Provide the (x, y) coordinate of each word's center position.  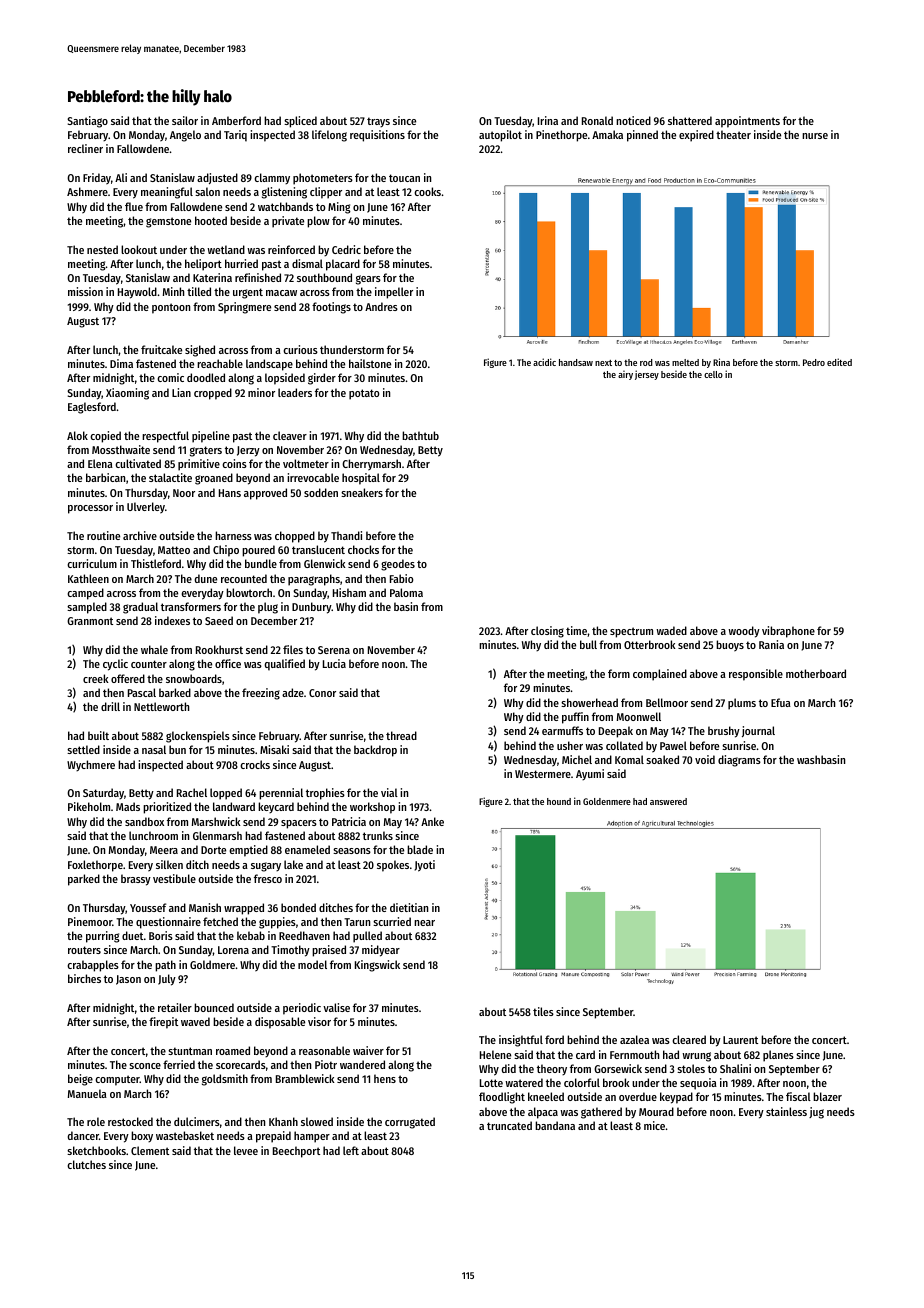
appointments (747, 122)
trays (378, 122)
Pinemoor (90, 921)
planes (778, 1056)
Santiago (87, 122)
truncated (509, 1125)
